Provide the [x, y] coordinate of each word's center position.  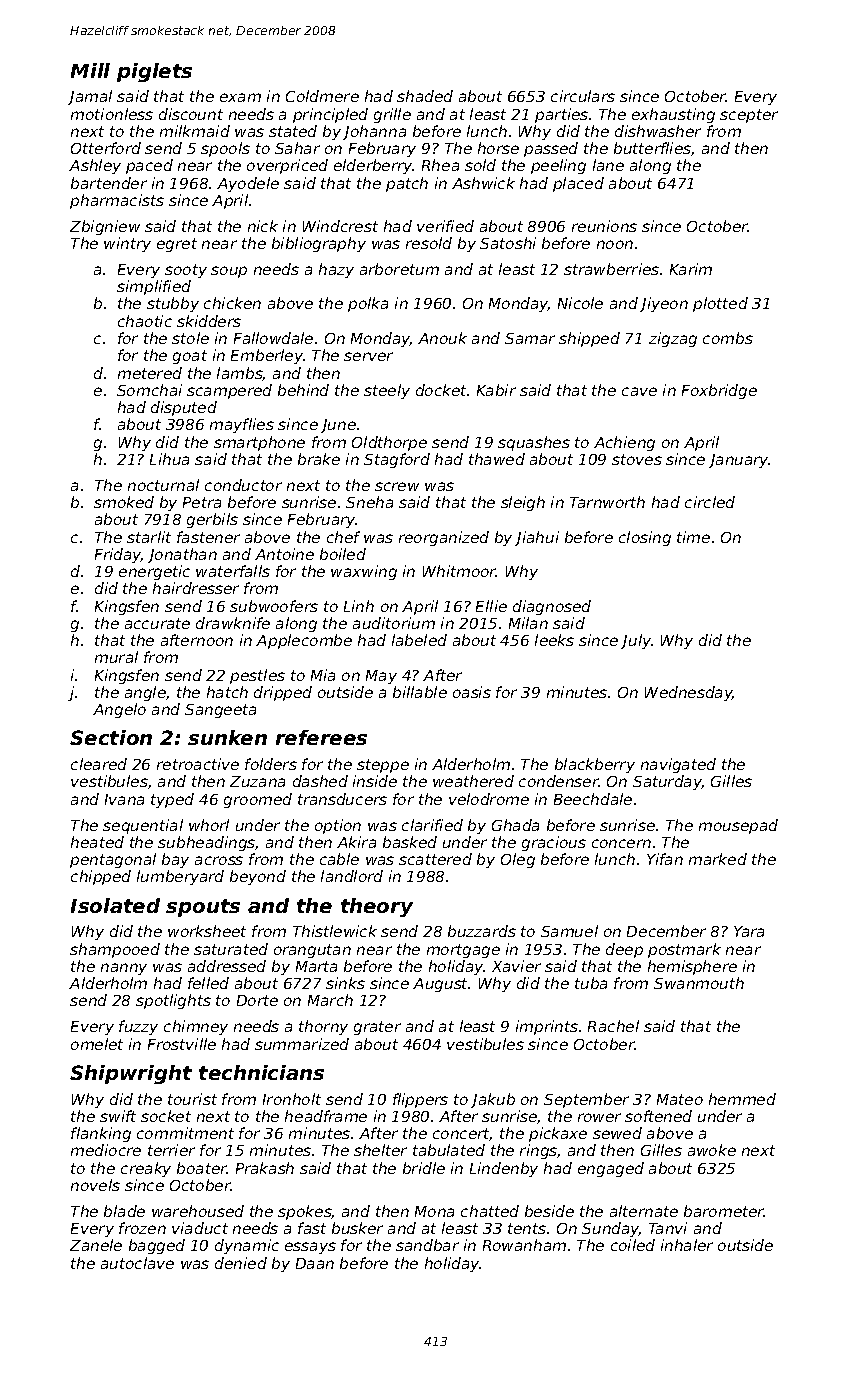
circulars [583, 96]
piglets [154, 72]
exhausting [673, 115]
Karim [691, 269]
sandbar [427, 1245]
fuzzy [138, 1027]
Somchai [149, 390]
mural [116, 657]
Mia [323, 675]
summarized [302, 1044]
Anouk [442, 338]
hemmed [742, 1099]
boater [202, 1168]
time [693, 537]
